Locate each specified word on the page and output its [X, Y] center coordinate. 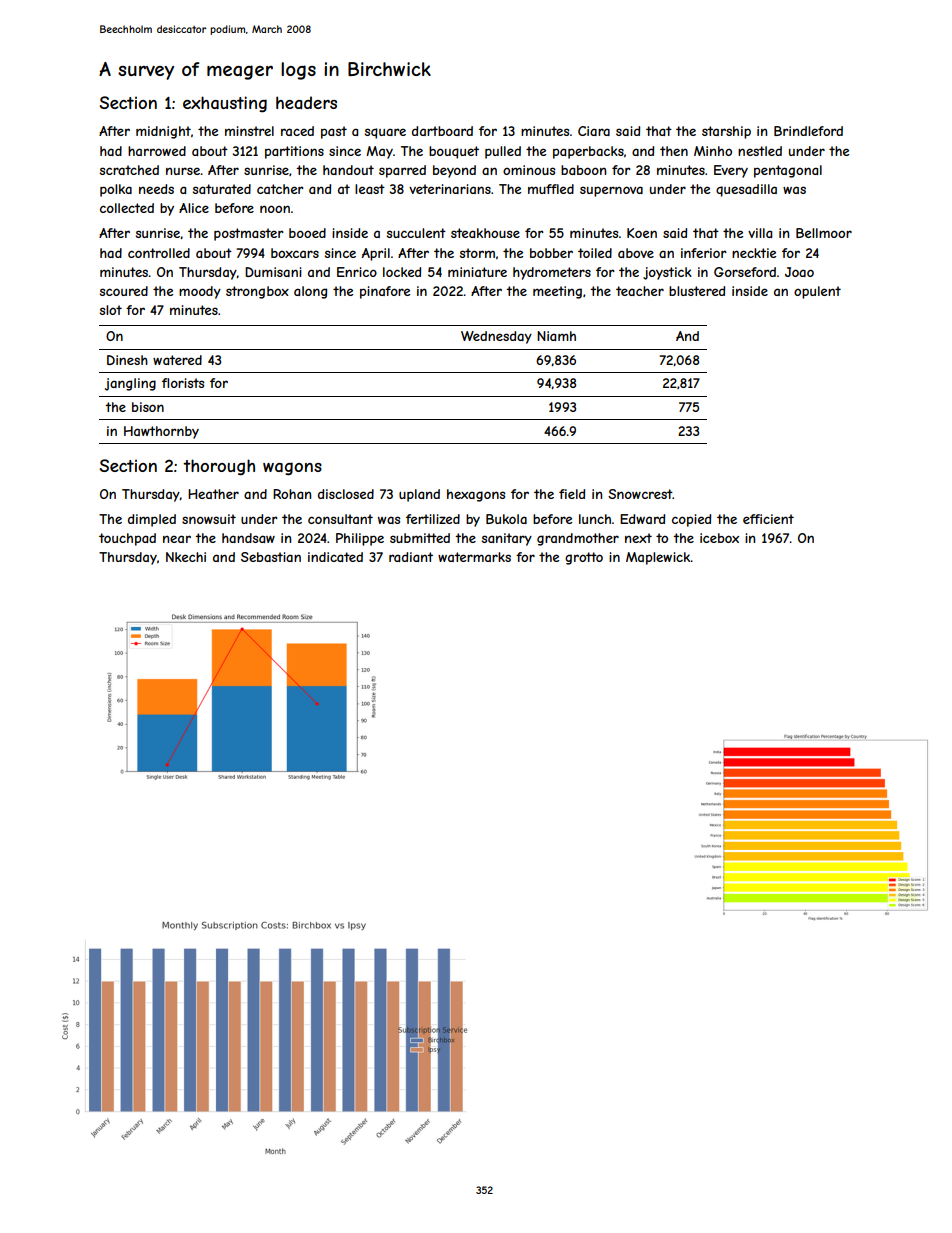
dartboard [442, 131]
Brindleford [808, 131]
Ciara [594, 131]
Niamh [556, 336]
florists [183, 383]
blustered [697, 291]
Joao [799, 272]
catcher [280, 189]
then [674, 151]
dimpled [152, 520]
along [310, 292]
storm [477, 253]
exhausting [225, 104]
